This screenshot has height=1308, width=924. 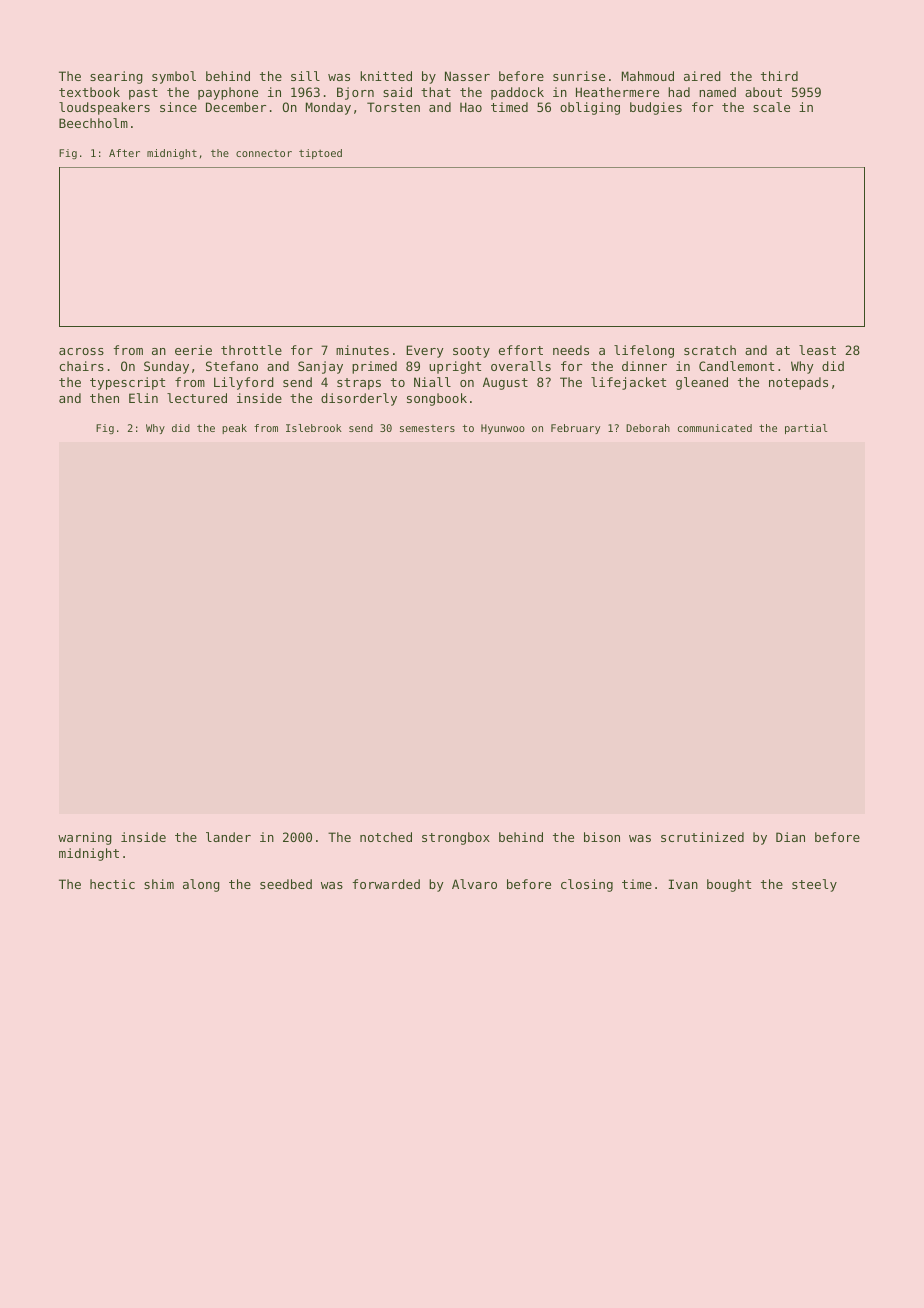 What do you see at coordinates (286, 884) in the screenshot?
I see `seedbed` at bounding box center [286, 884].
